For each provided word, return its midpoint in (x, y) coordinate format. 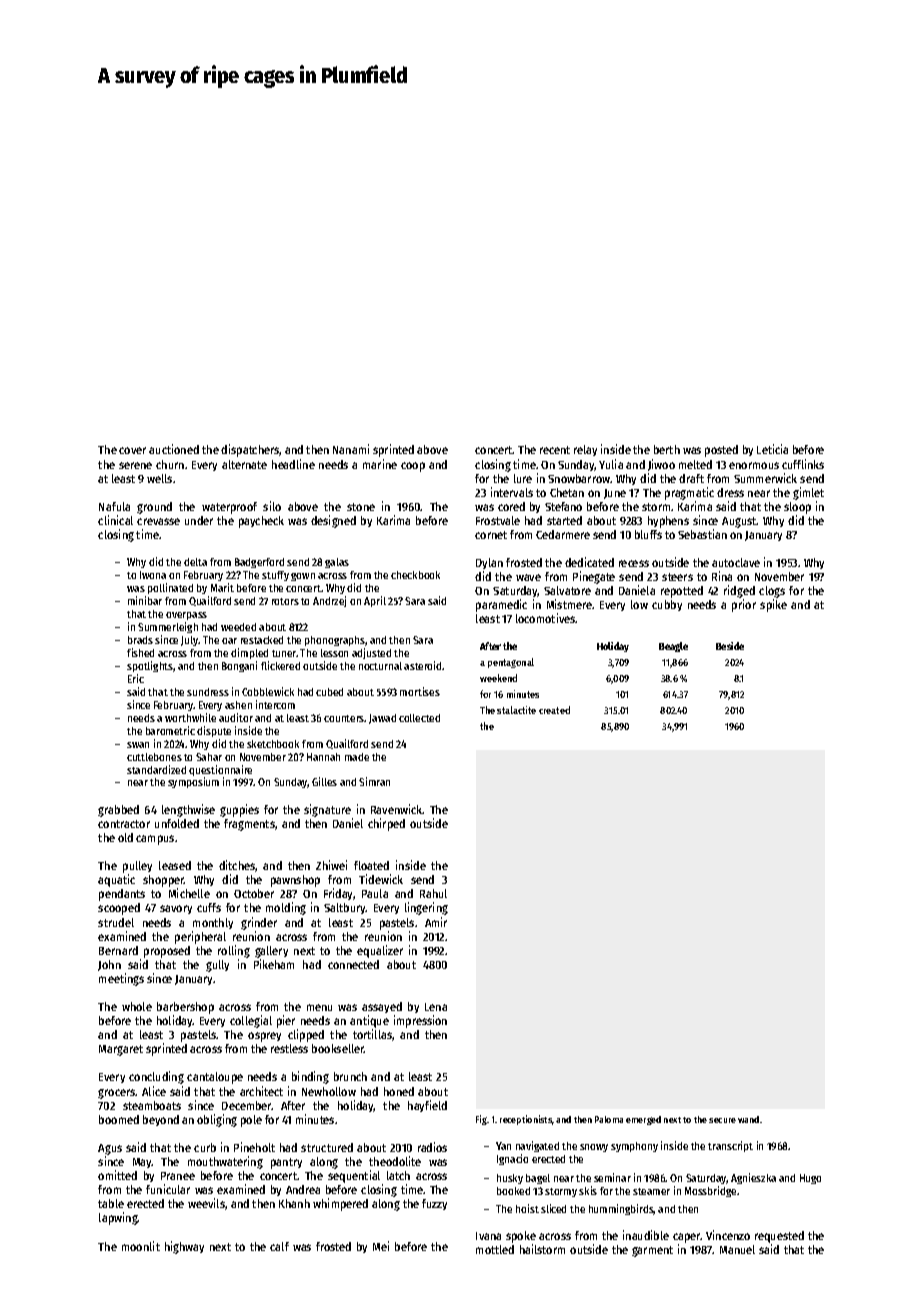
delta (195, 562)
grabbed (118, 811)
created (554, 710)
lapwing (118, 1218)
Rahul (433, 893)
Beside (730, 646)
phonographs (335, 641)
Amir (436, 922)
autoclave (736, 562)
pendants (122, 895)
